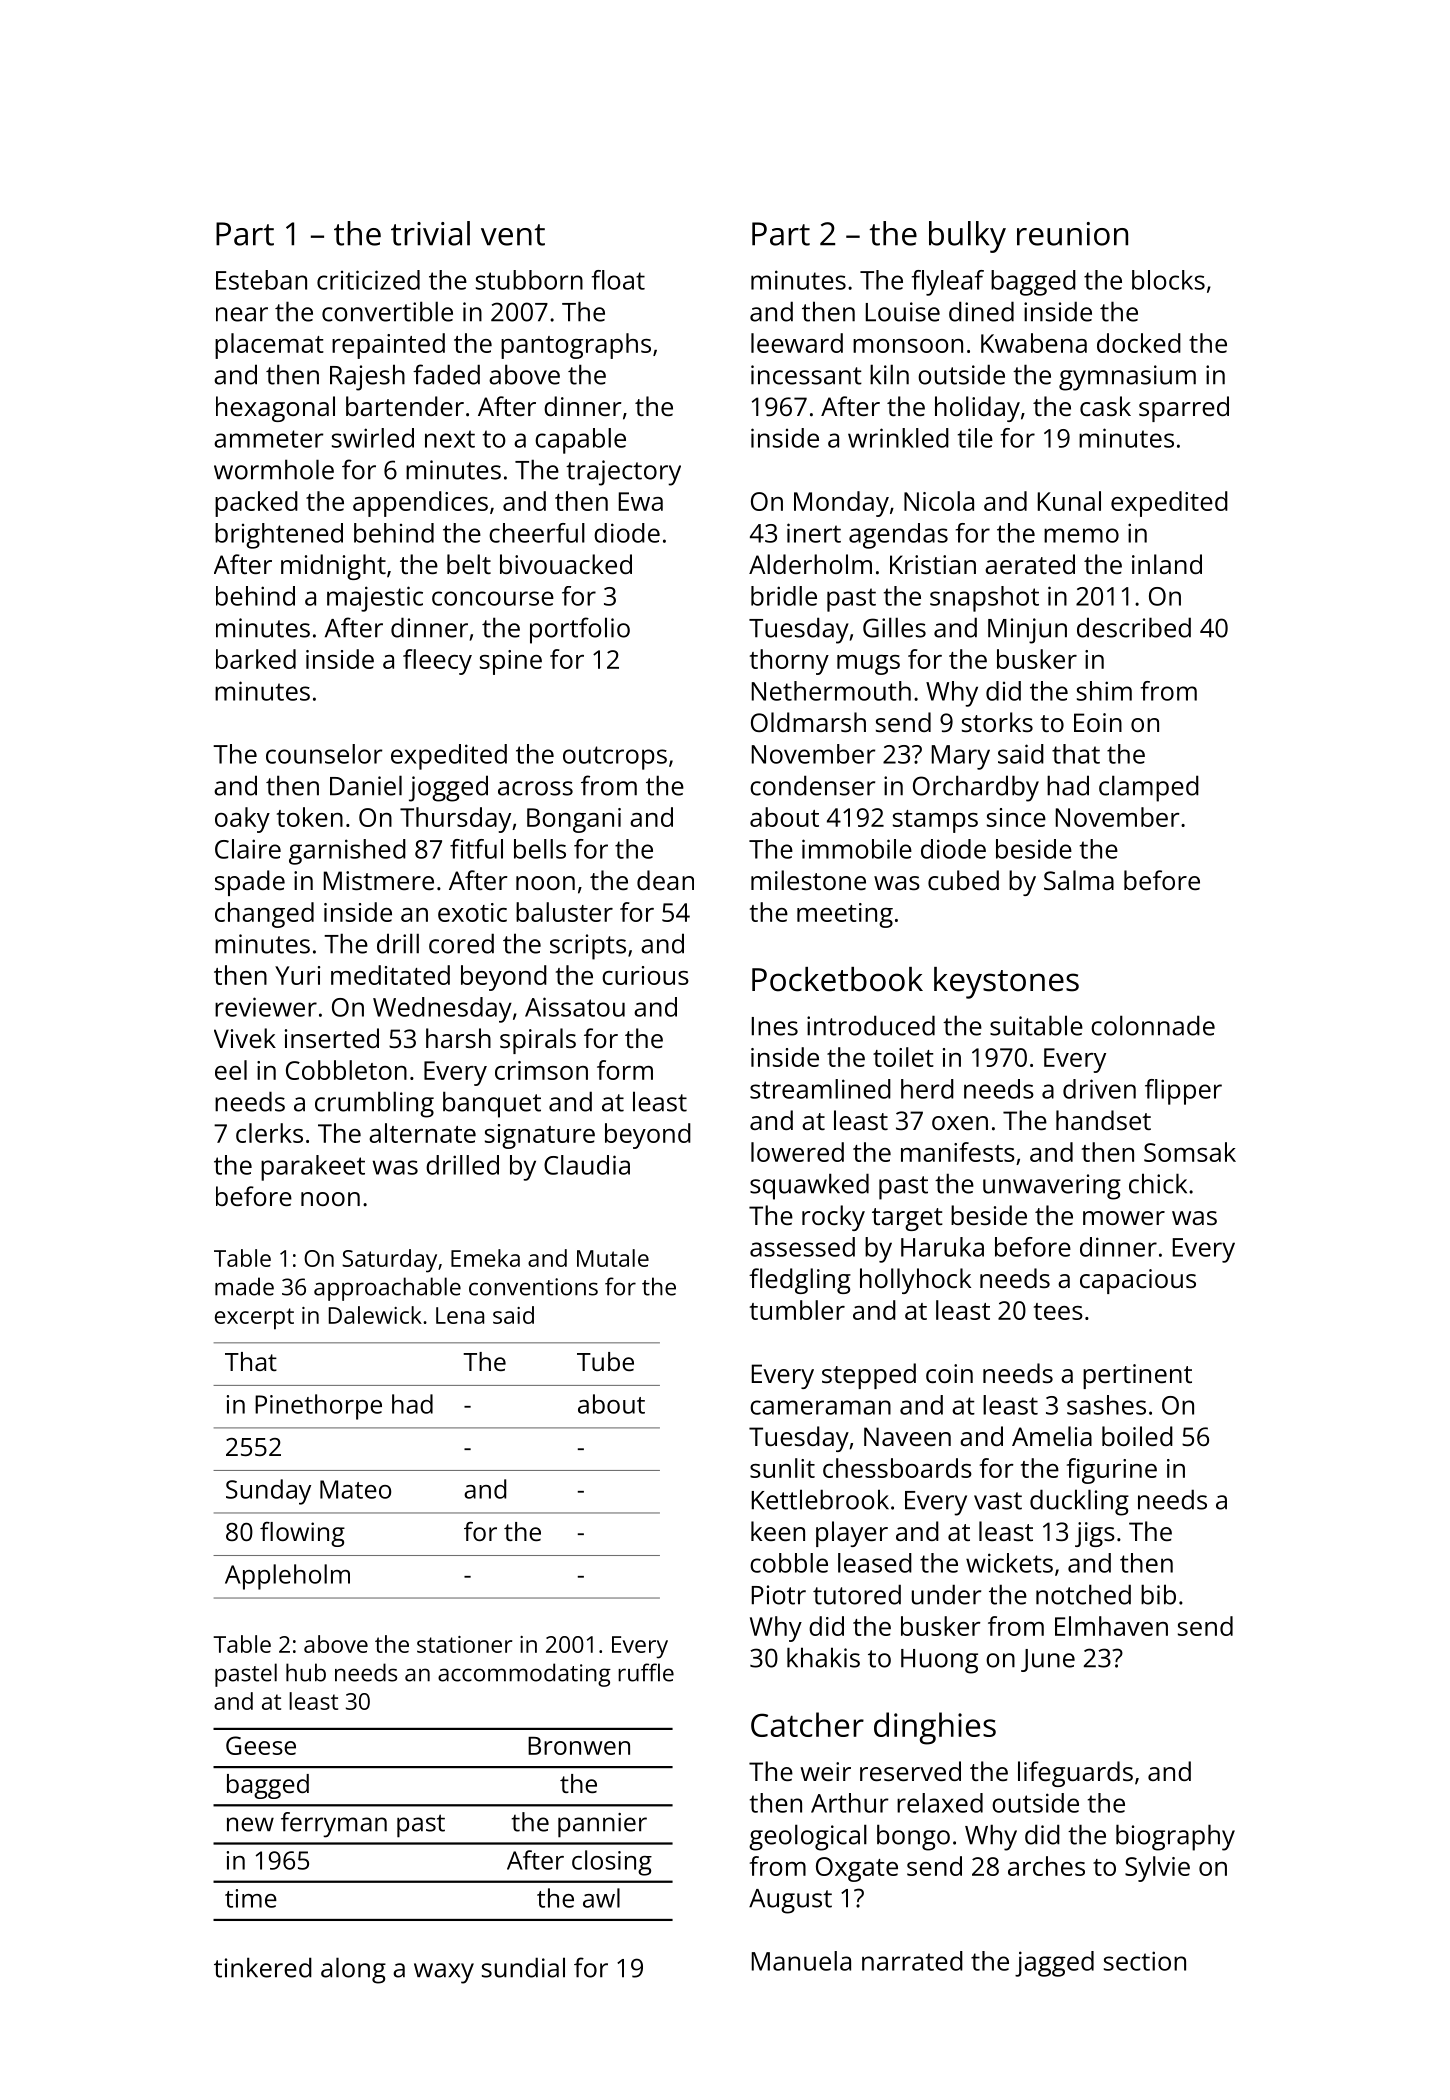  Describe the element at coordinates (485, 1258) in the screenshot. I see `Emeka` at that location.
